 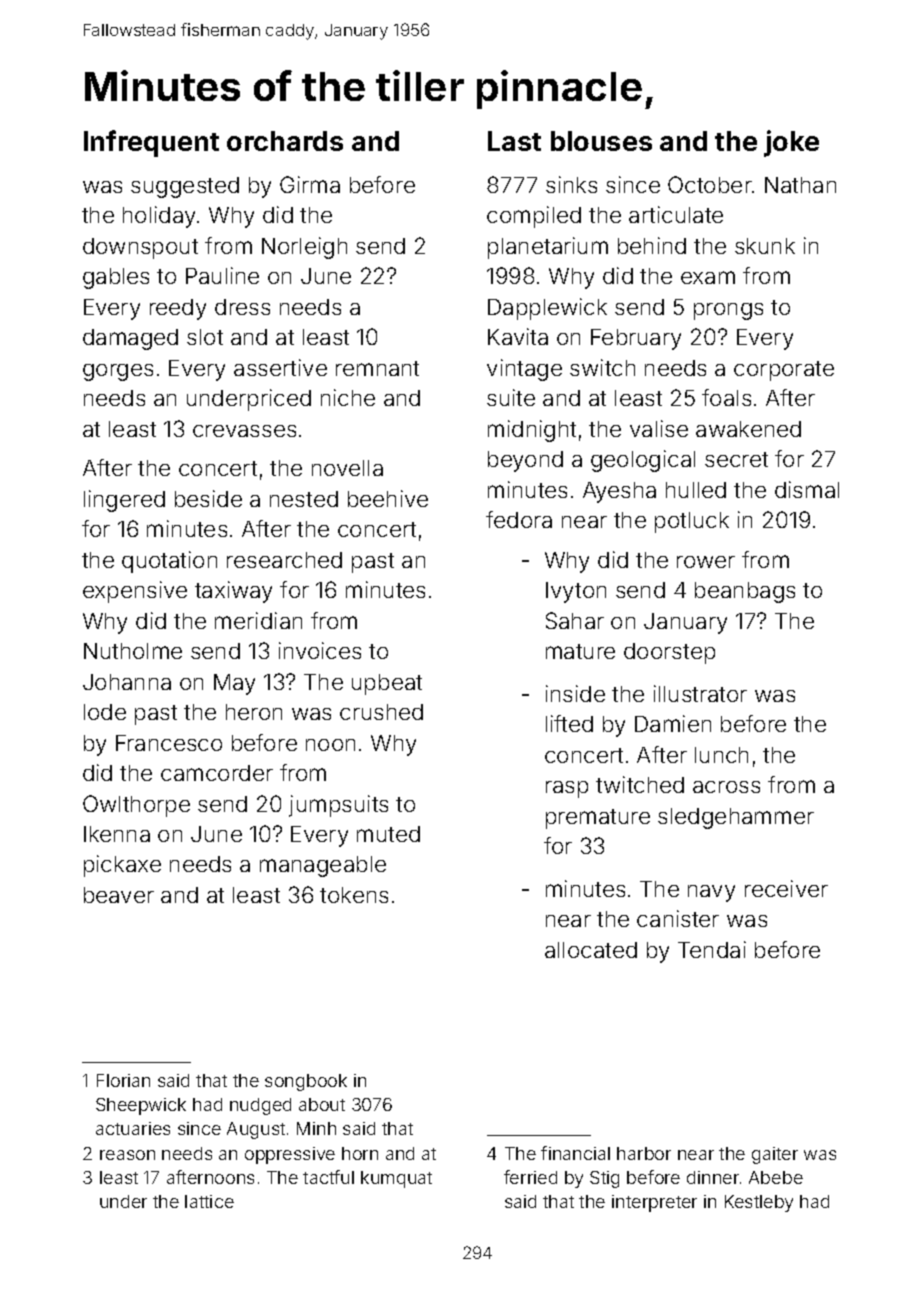 What do you see at coordinates (209, 1201) in the screenshot?
I see `lattice` at bounding box center [209, 1201].
